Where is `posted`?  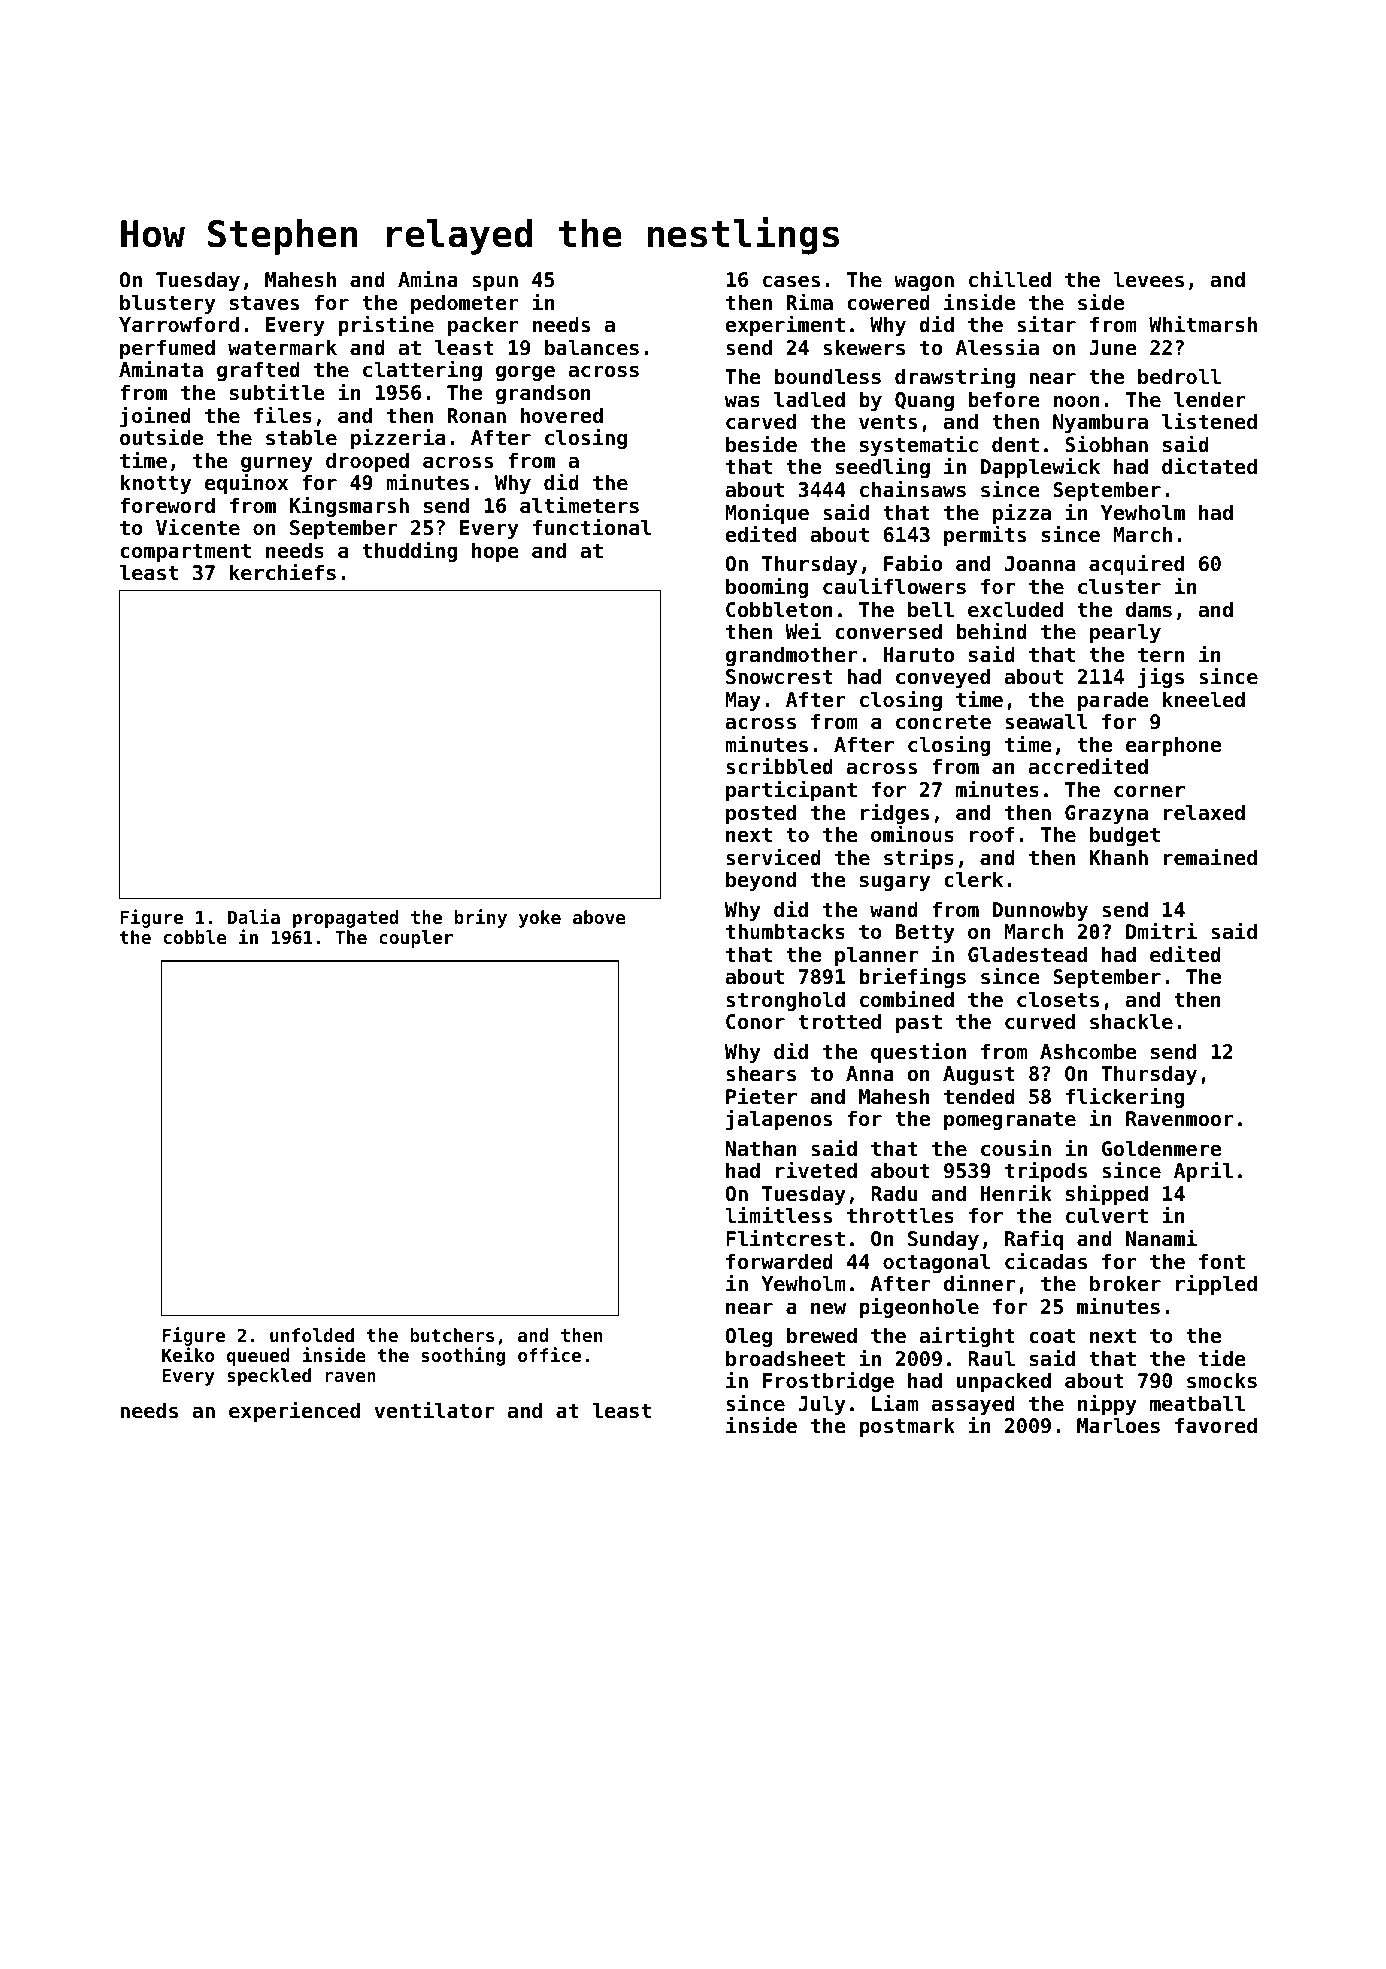 posted is located at coordinates (761, 814).
